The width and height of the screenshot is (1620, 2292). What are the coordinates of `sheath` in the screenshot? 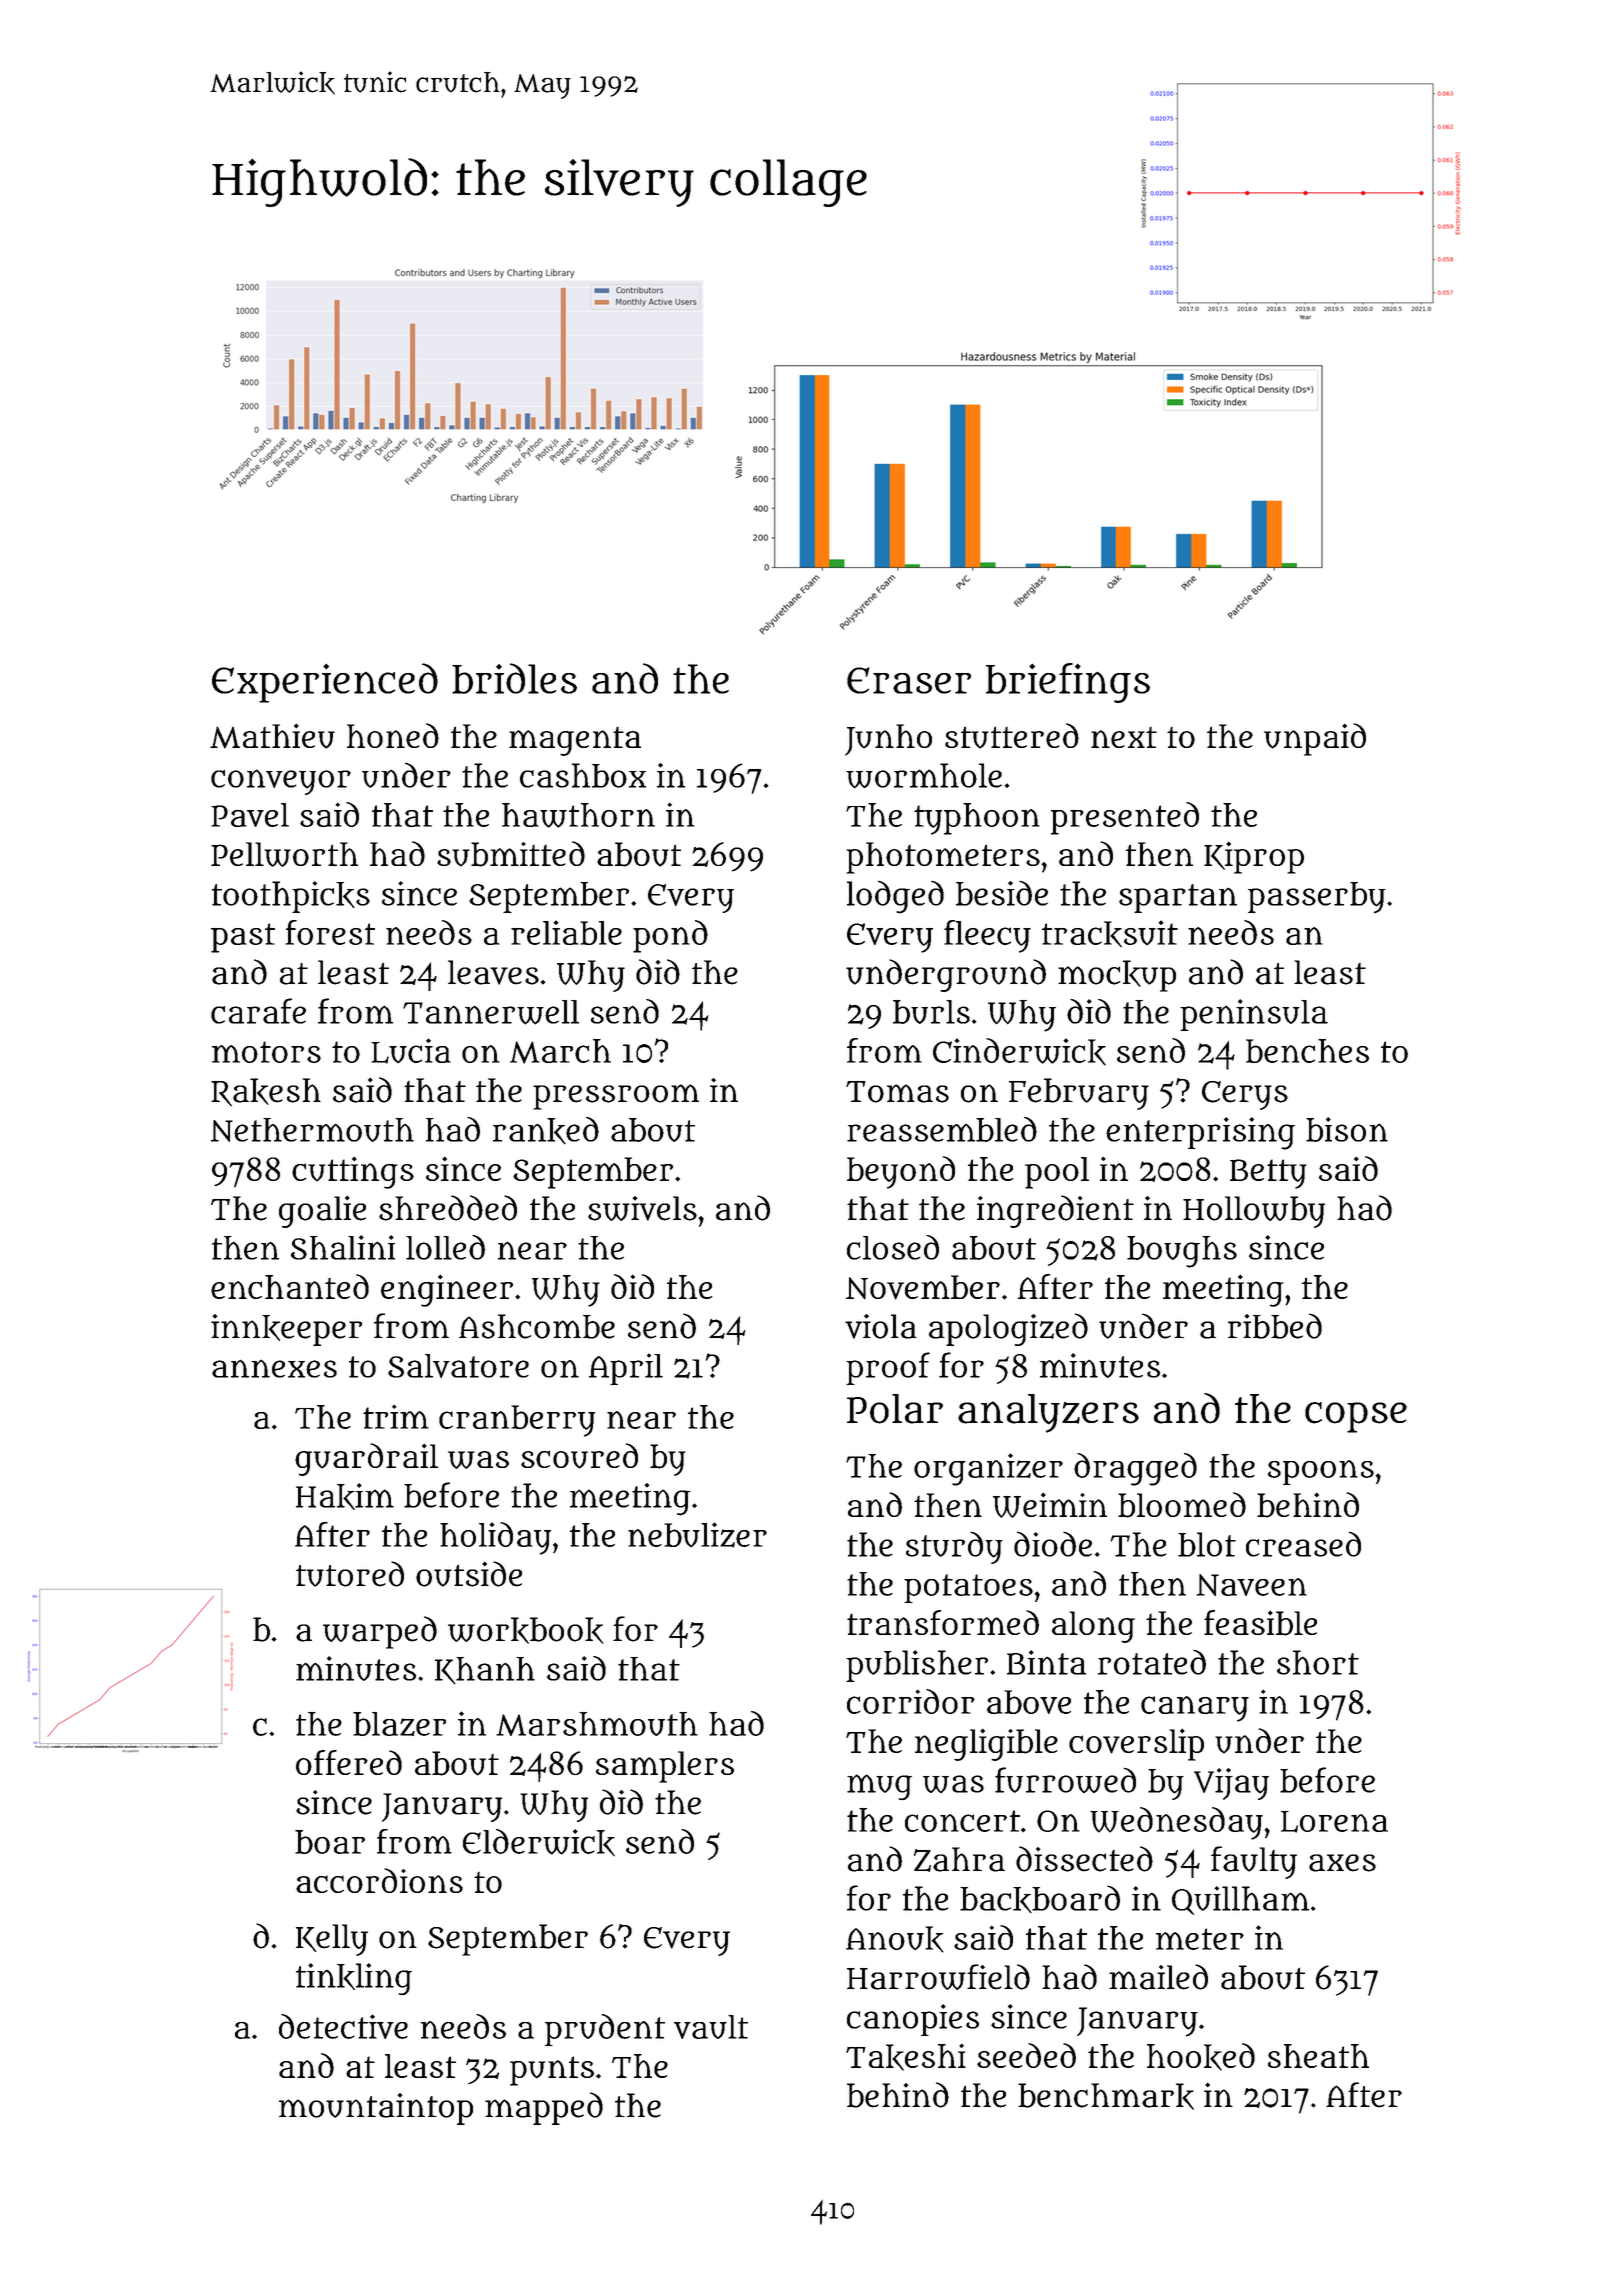 It's located at (1318, 2056).
